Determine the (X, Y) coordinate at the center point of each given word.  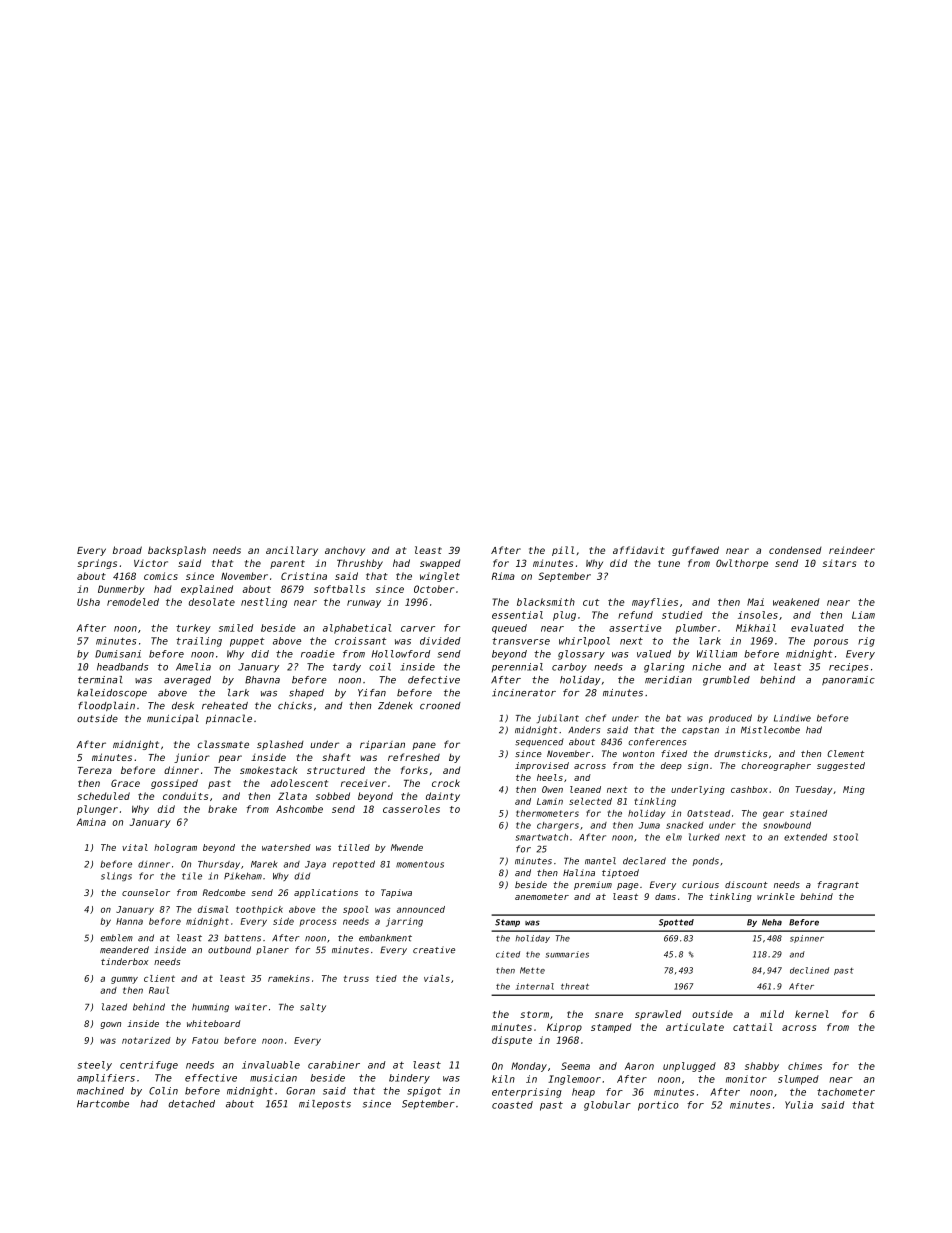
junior (192, 758)
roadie (318, 654)
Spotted (676, 923)
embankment (385, 938)
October (434, 589)
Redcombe (224, 892)
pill (563, 551)
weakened (796, 602)
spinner (807, 939)
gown (110, 1025)
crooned (440, 706)
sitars (839, 563)
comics (161, 576)
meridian (668, 680)
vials (437, 978)
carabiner (334, 1065)
